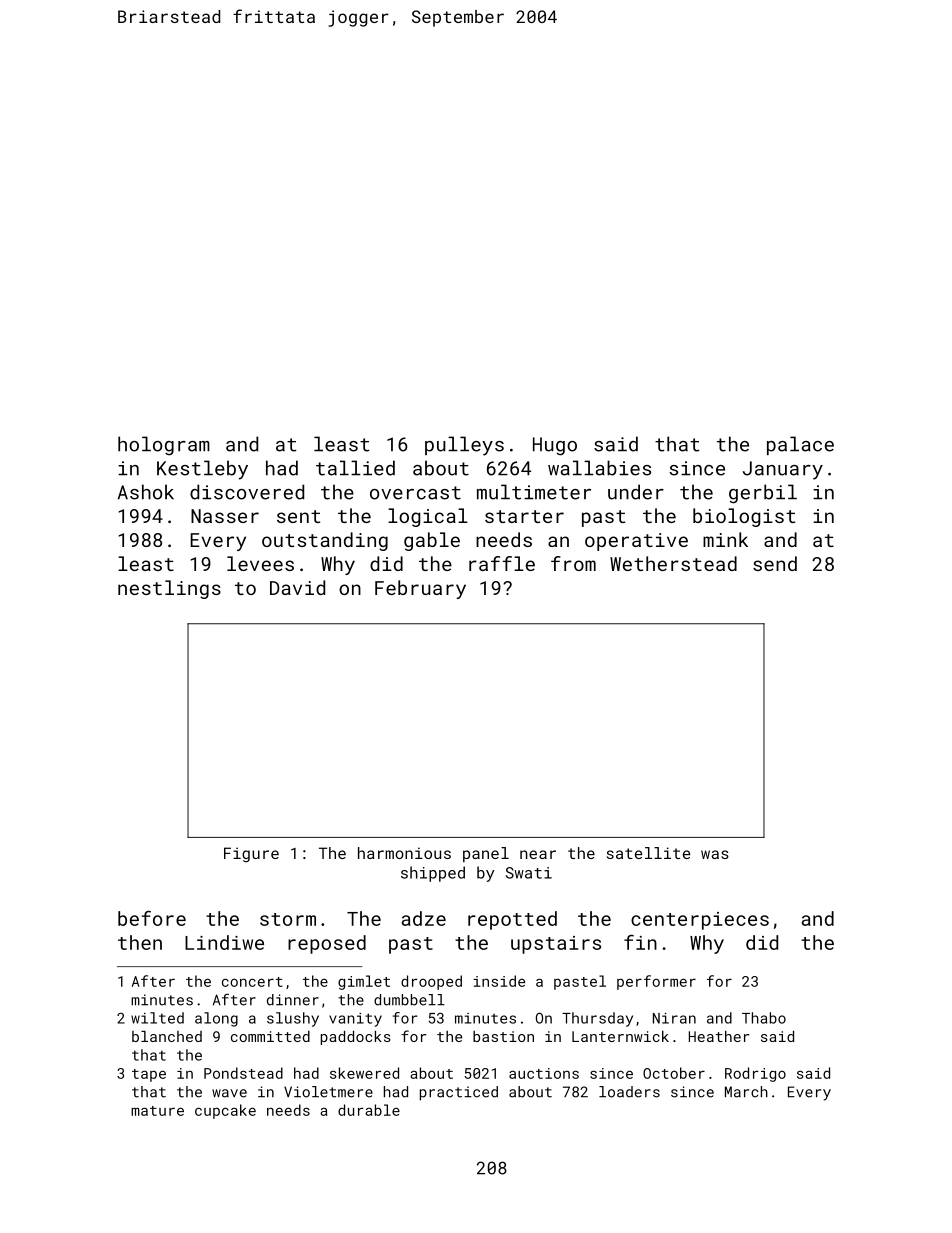  Describe the element at coordinates (700, 921) in the document. I see `centerpieces` at that location.
